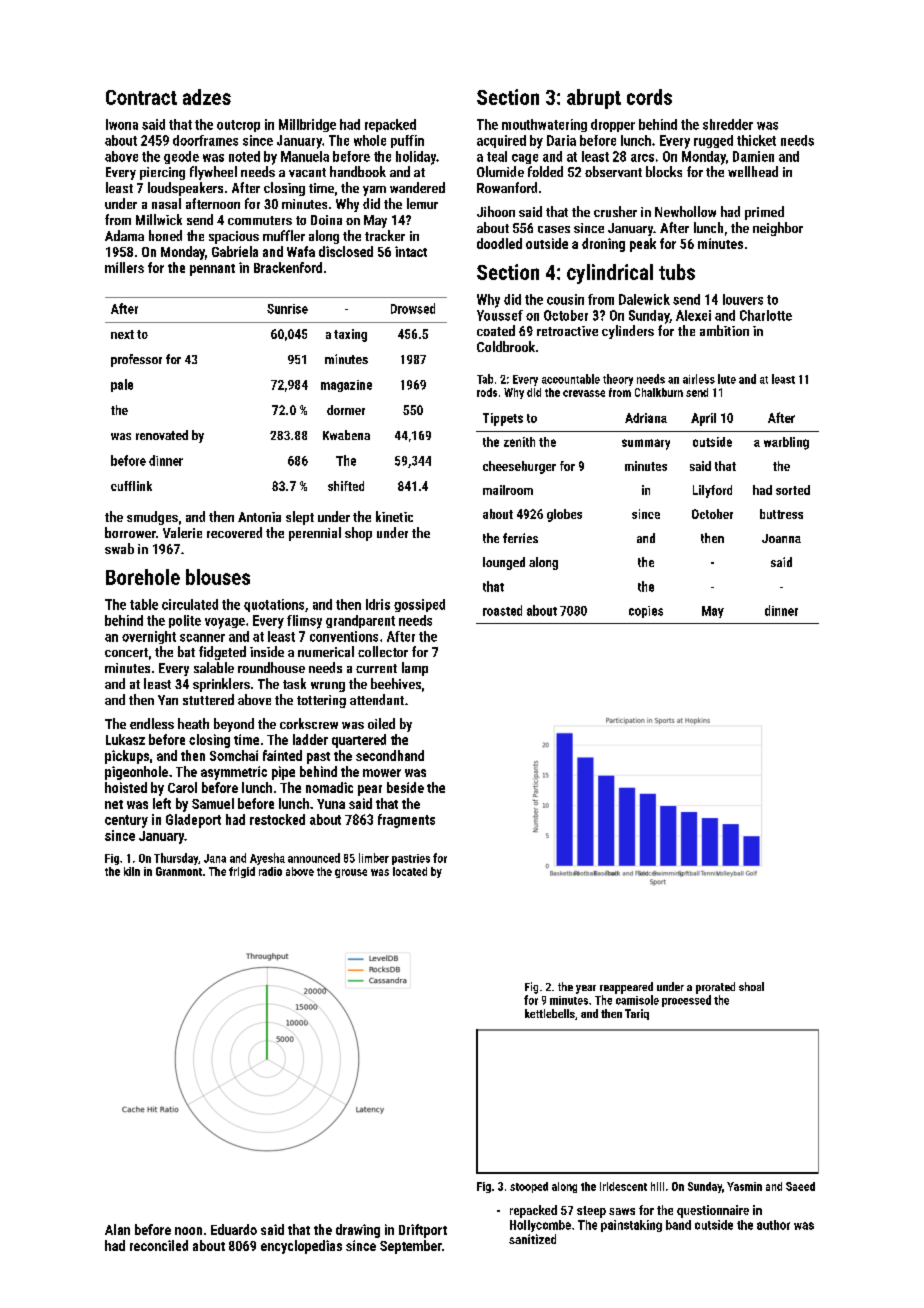 This screenshot has width=924, height=1308. I want to click on located, so click(410, 871).
